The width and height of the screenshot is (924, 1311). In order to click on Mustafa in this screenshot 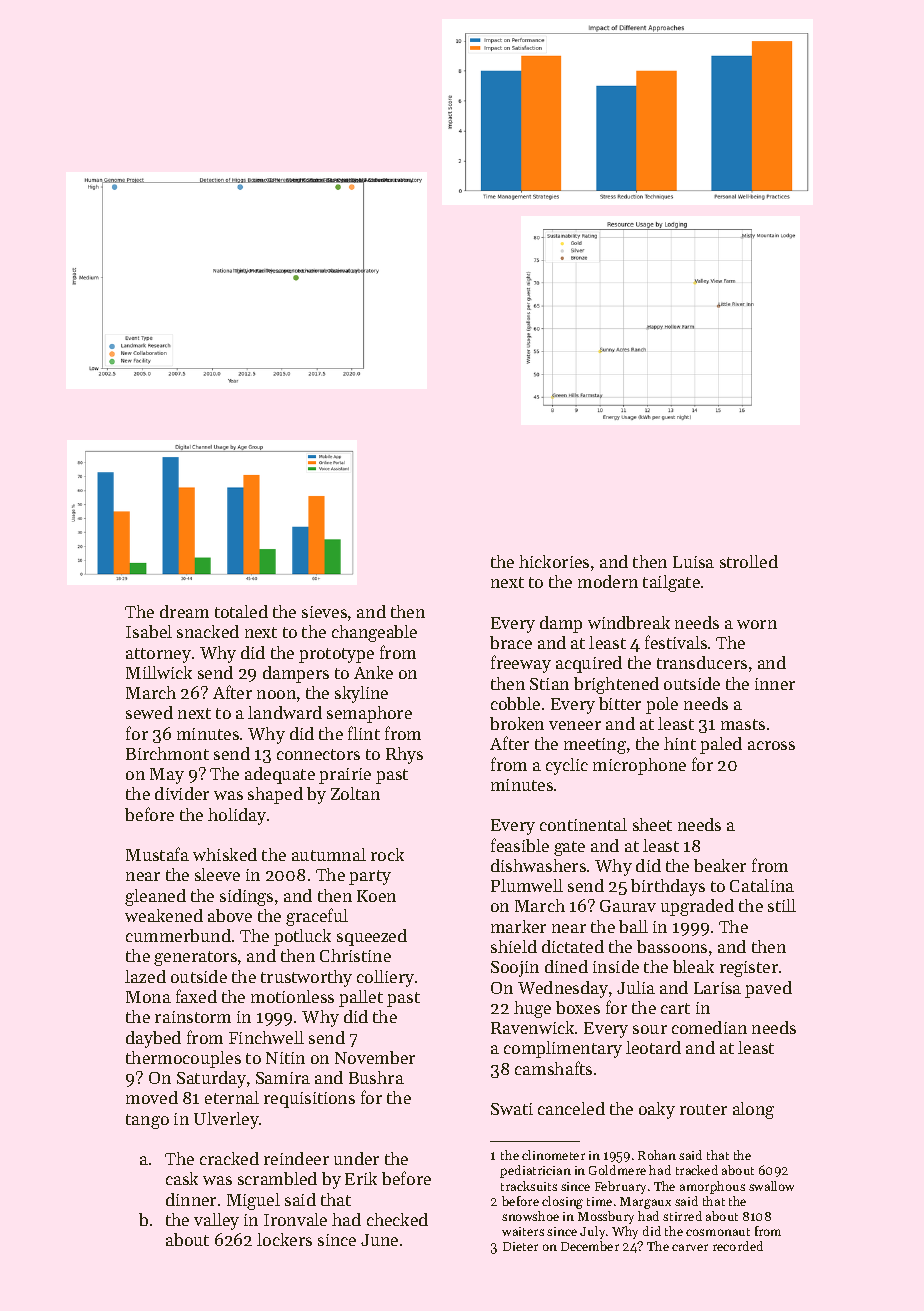, I will do `click(157, 854)`.
